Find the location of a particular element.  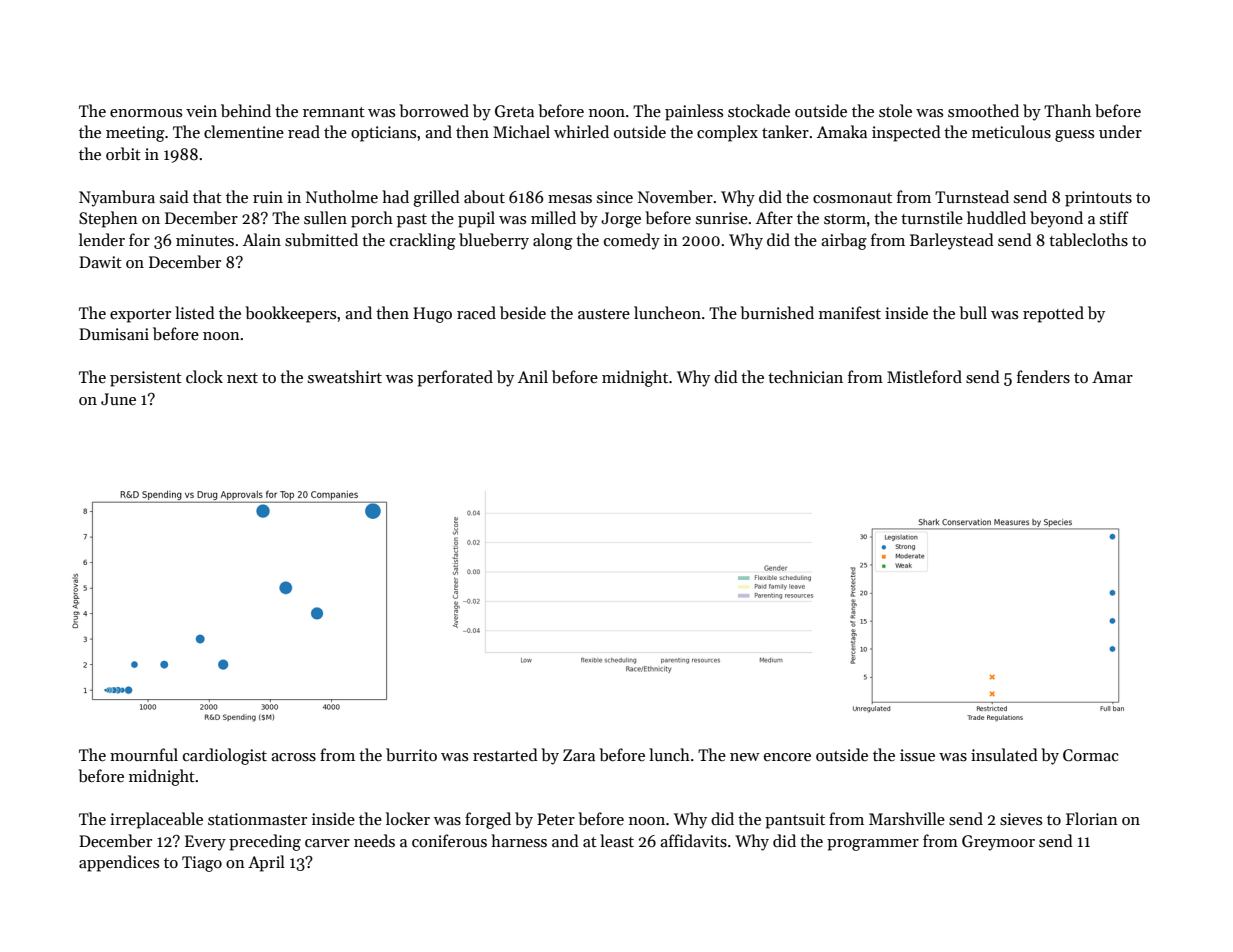

Anil is located at coordinates (533, 376).
